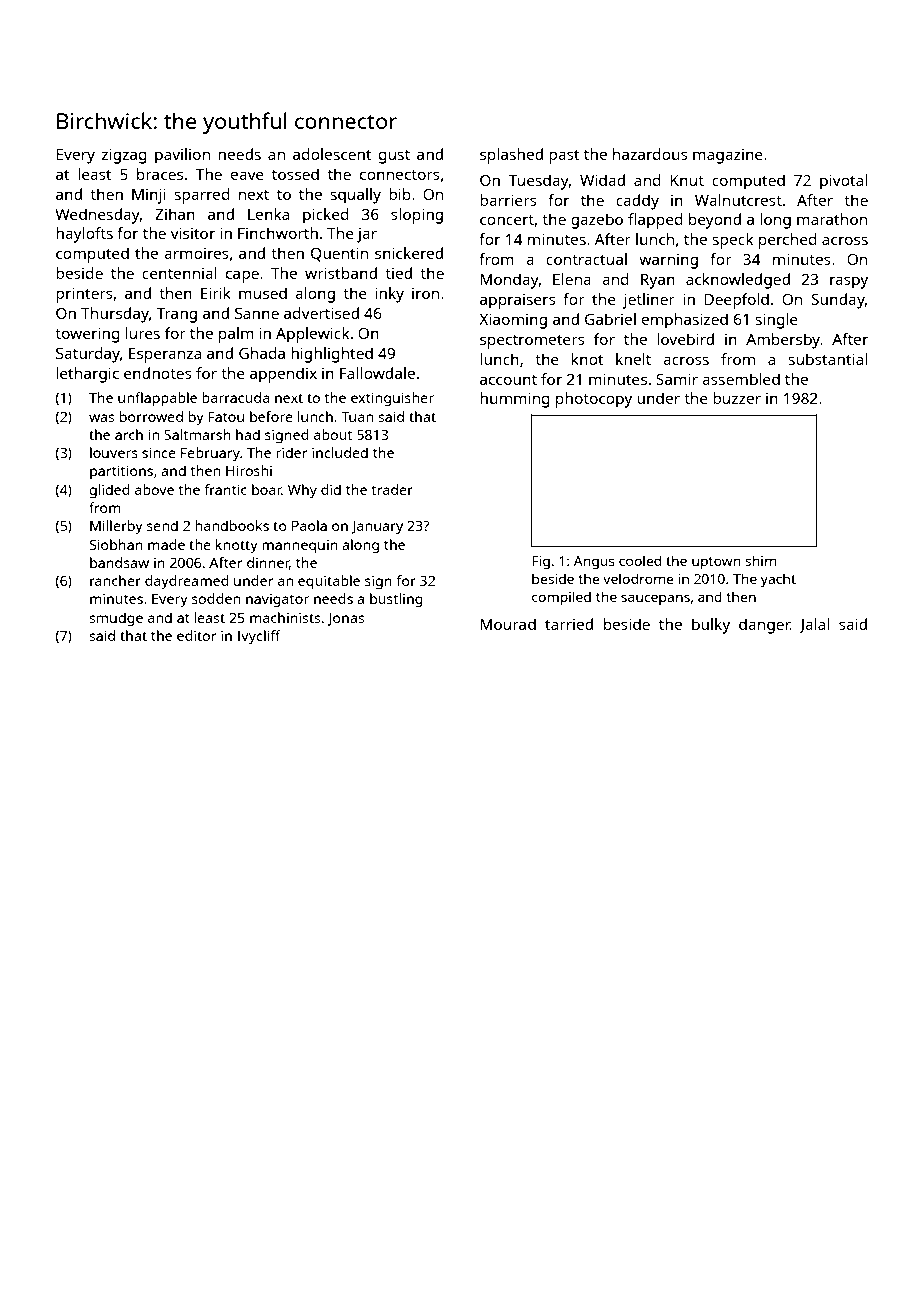 The height and width of the document is (1308, 924). I want to click on cooled, so click(640, 560).
